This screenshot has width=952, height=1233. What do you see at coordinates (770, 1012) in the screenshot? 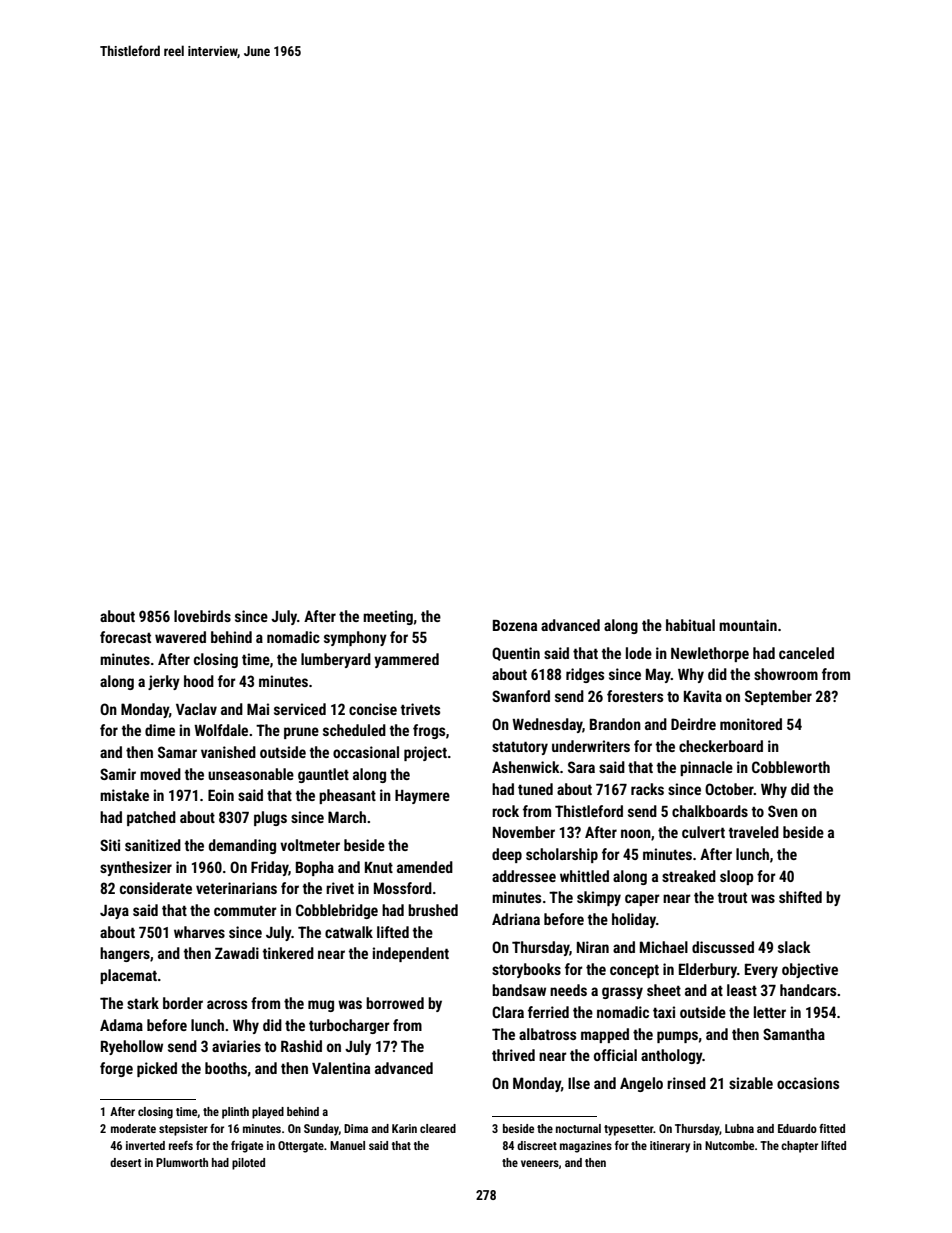
I see `letter` at bounding box center [770, 1012].
